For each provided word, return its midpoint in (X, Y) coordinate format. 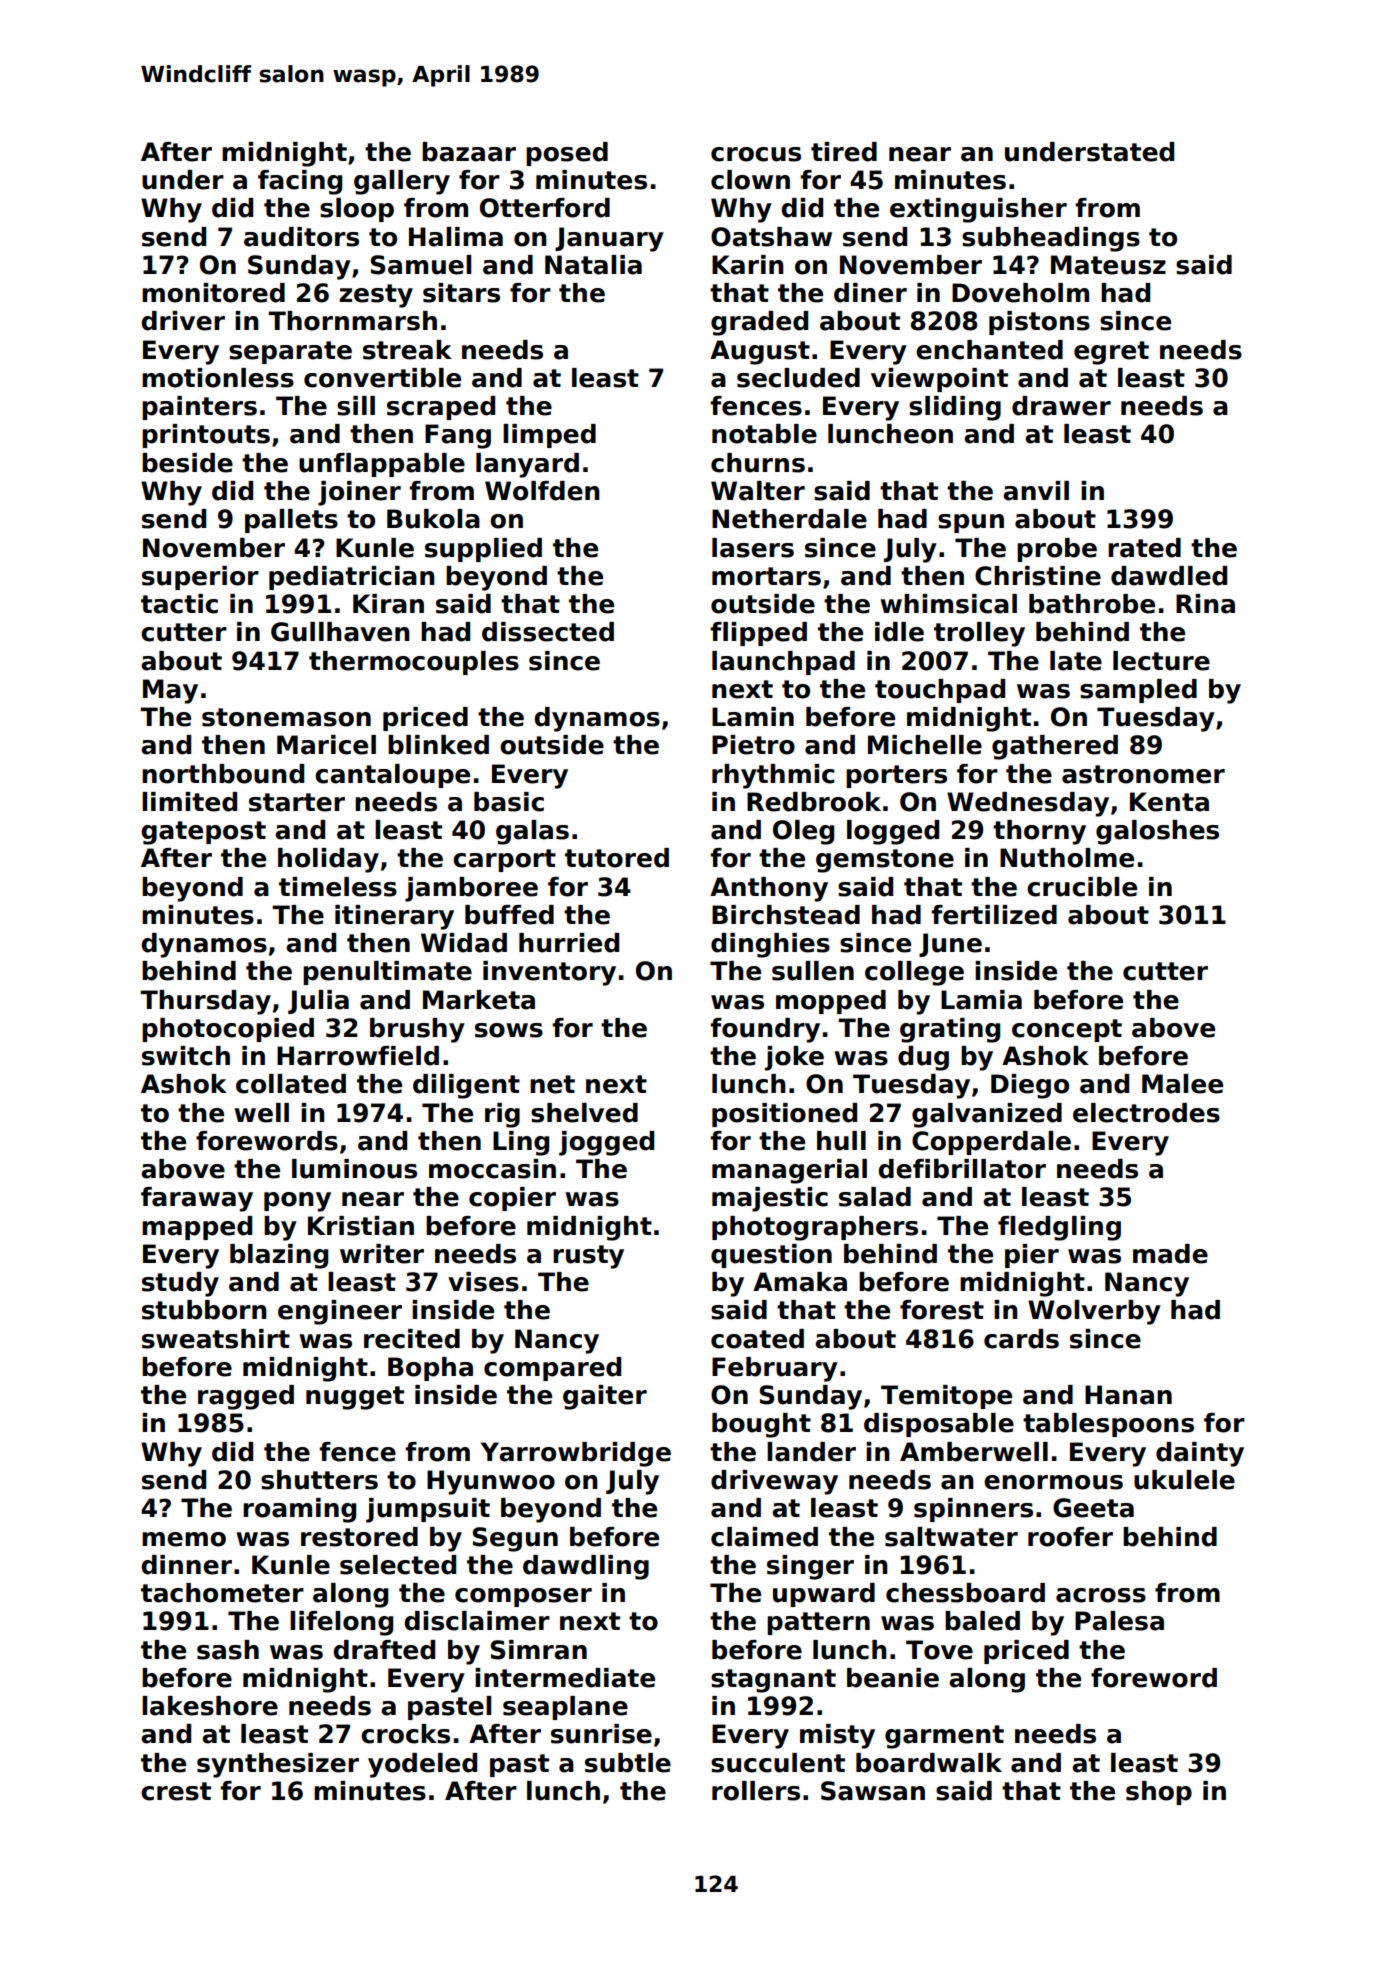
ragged (246, 1397)
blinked (438, 745)
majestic (770, 1199)
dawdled (1169, 576)
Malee (1182, 1084)
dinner (186, 1565)
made (1170, 1254)
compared (552, 1369)
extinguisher (978, 210)
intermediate (565, 1678)
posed (567, 154)
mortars (766, 576)
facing (300, 182)
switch (186, 1056)
